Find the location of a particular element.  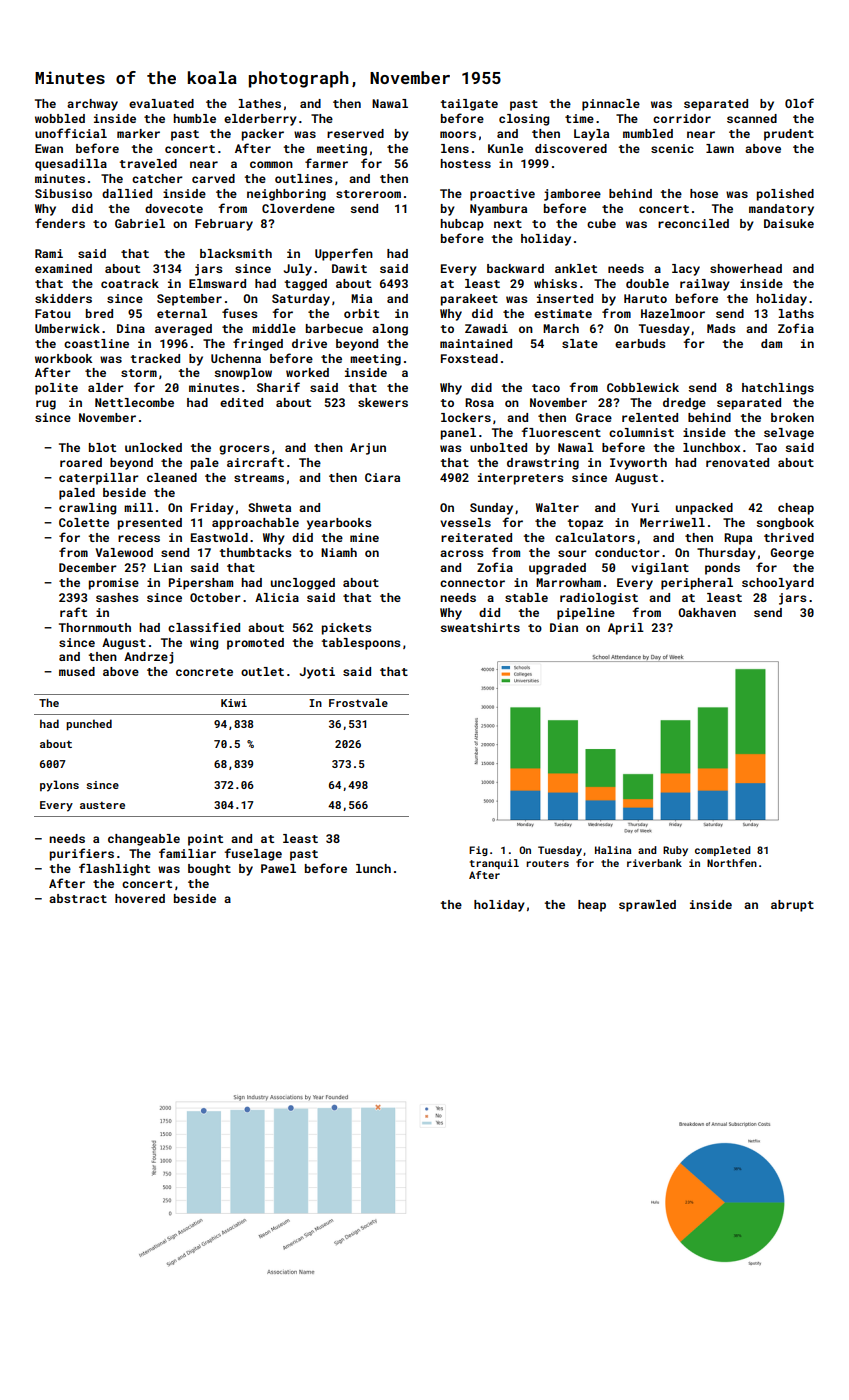

lathes is located at coordinates (260, 103).
